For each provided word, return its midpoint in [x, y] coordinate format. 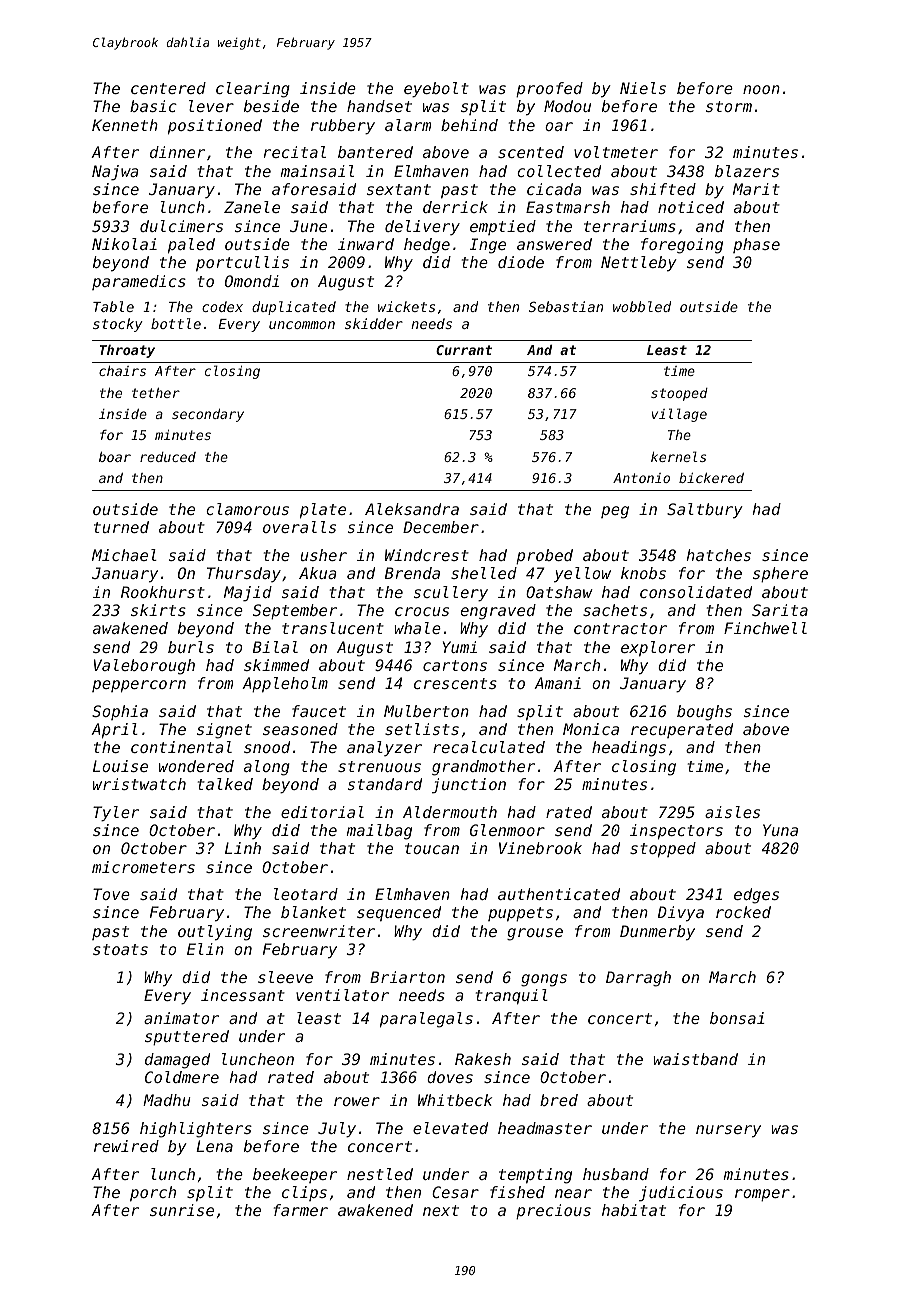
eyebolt [436, 90]
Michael [124, 555]
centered [168, 88]
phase [756, 245]
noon [761, 89]
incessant [243, 995]
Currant [464, 350]
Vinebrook [540, 848]
